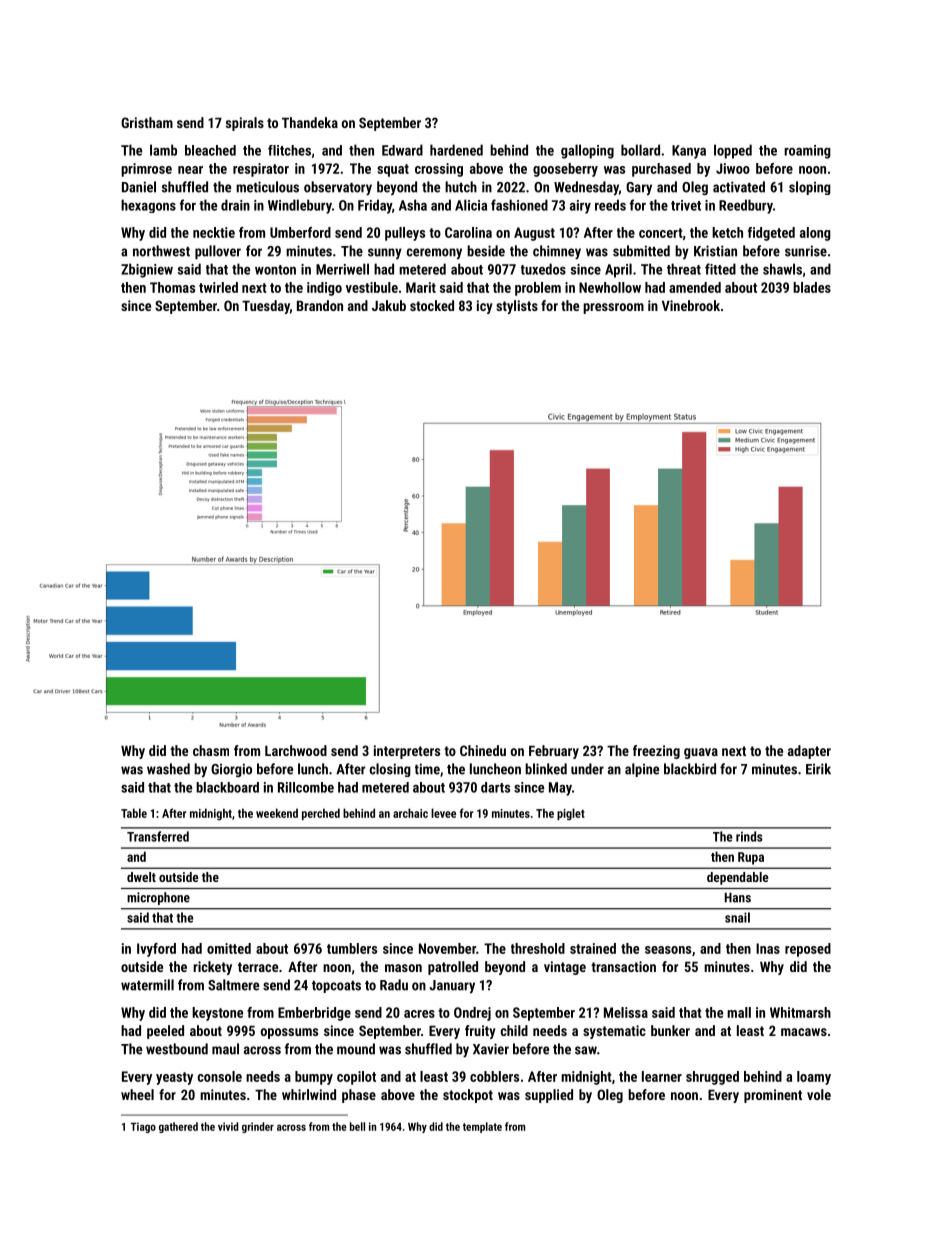 The height and width of the page is (1233, 952). Describe the element at coordinates (482, 1127) in the page. I see `template` at that location.
